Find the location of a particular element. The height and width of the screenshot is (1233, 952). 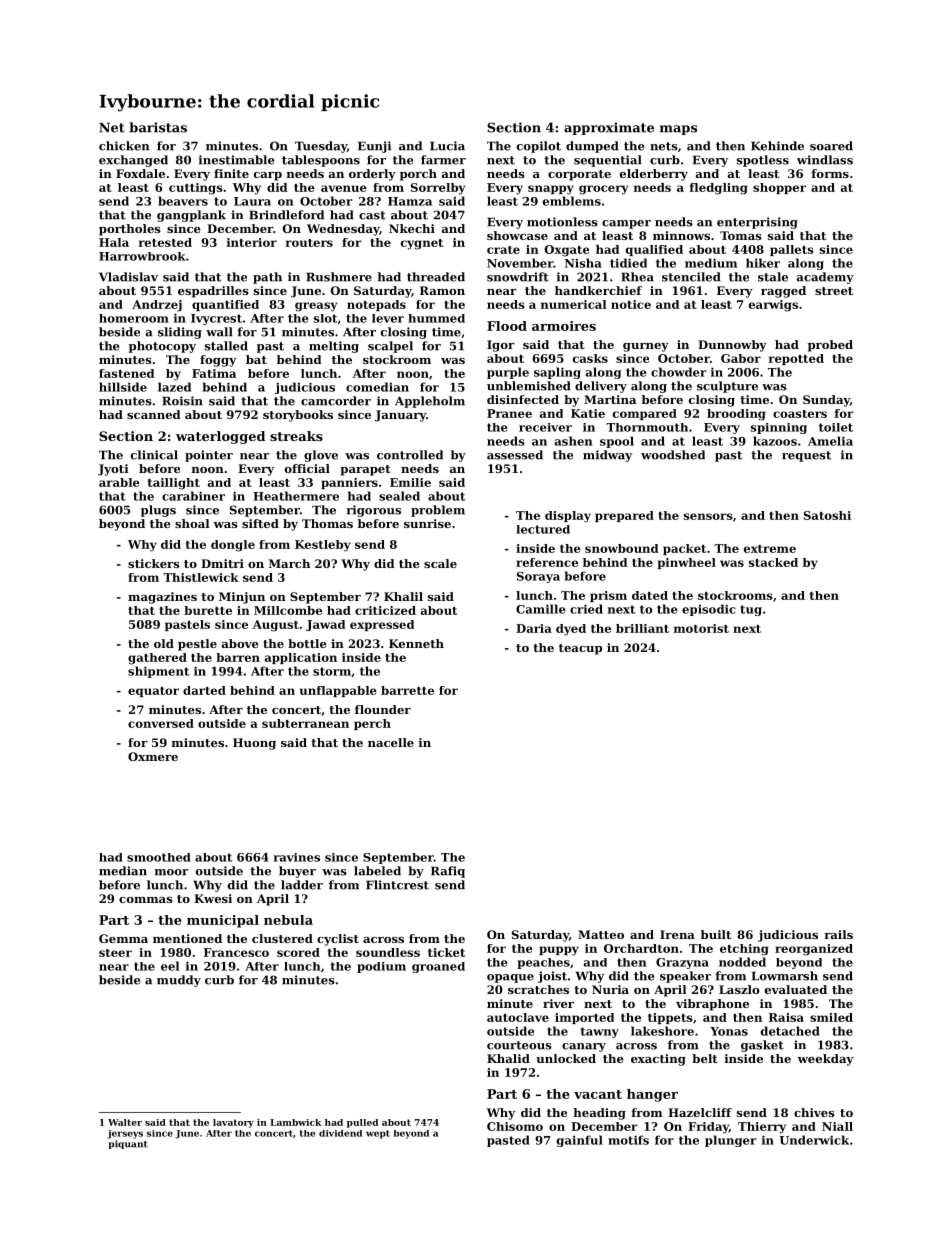

maps is located at coordinates (678, 130).
